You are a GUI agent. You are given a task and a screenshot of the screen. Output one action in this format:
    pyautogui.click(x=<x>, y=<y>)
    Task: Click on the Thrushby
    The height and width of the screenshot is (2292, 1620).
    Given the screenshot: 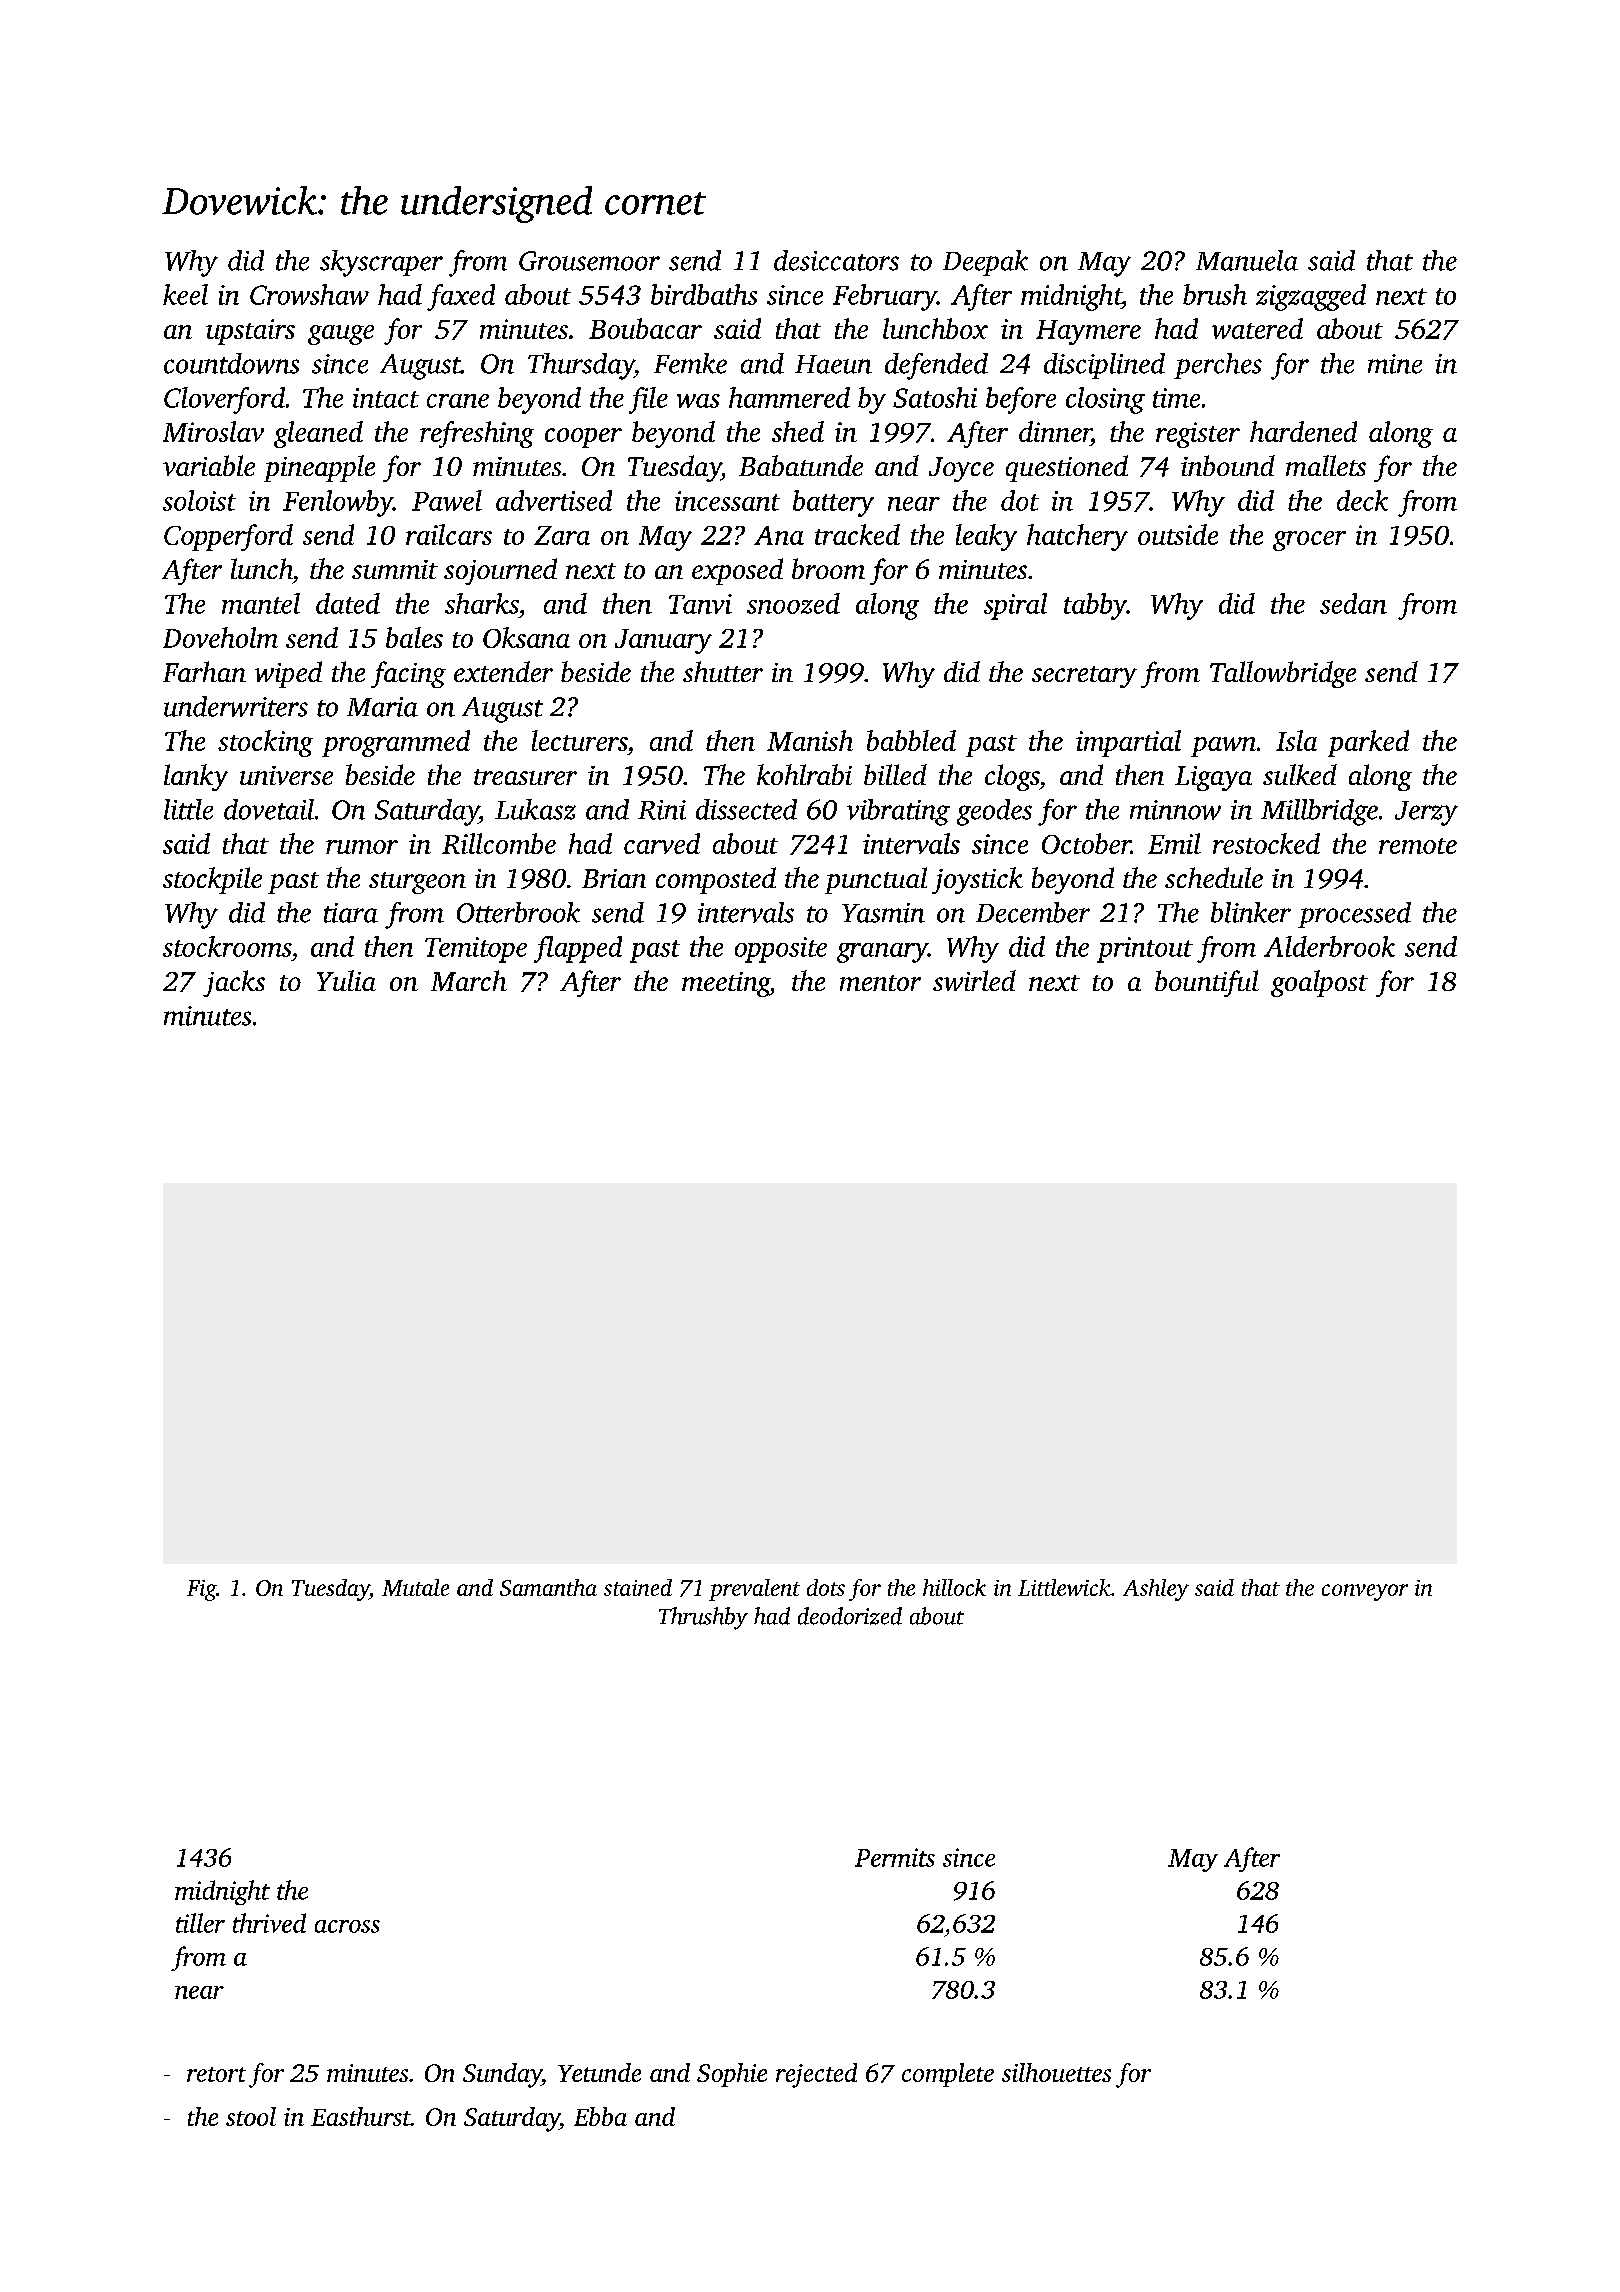 What is the action you would take?
    pyautogui.click(x=703, y=1618)
